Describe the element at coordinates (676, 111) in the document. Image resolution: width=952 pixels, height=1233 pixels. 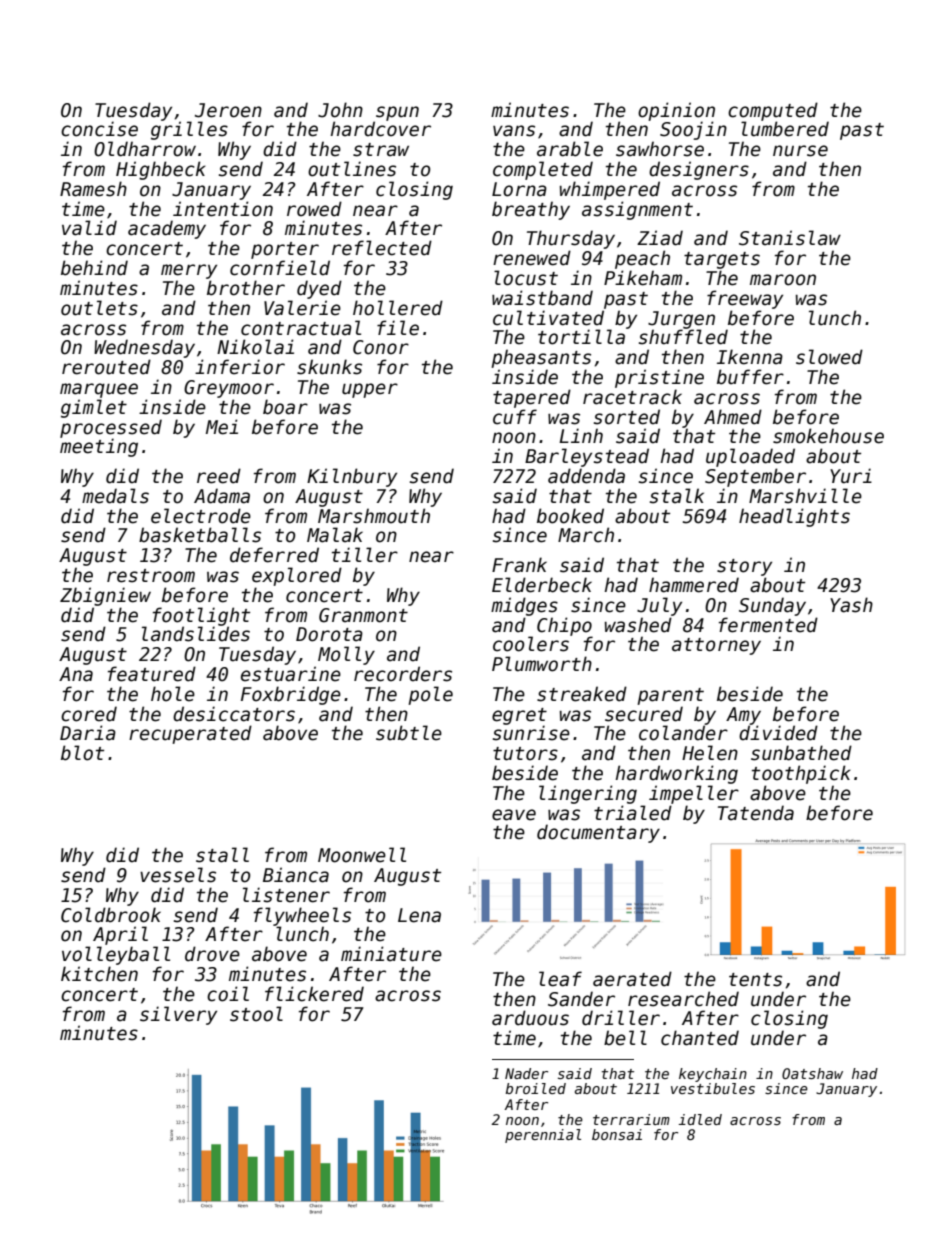
I see `opinion` at that location.
